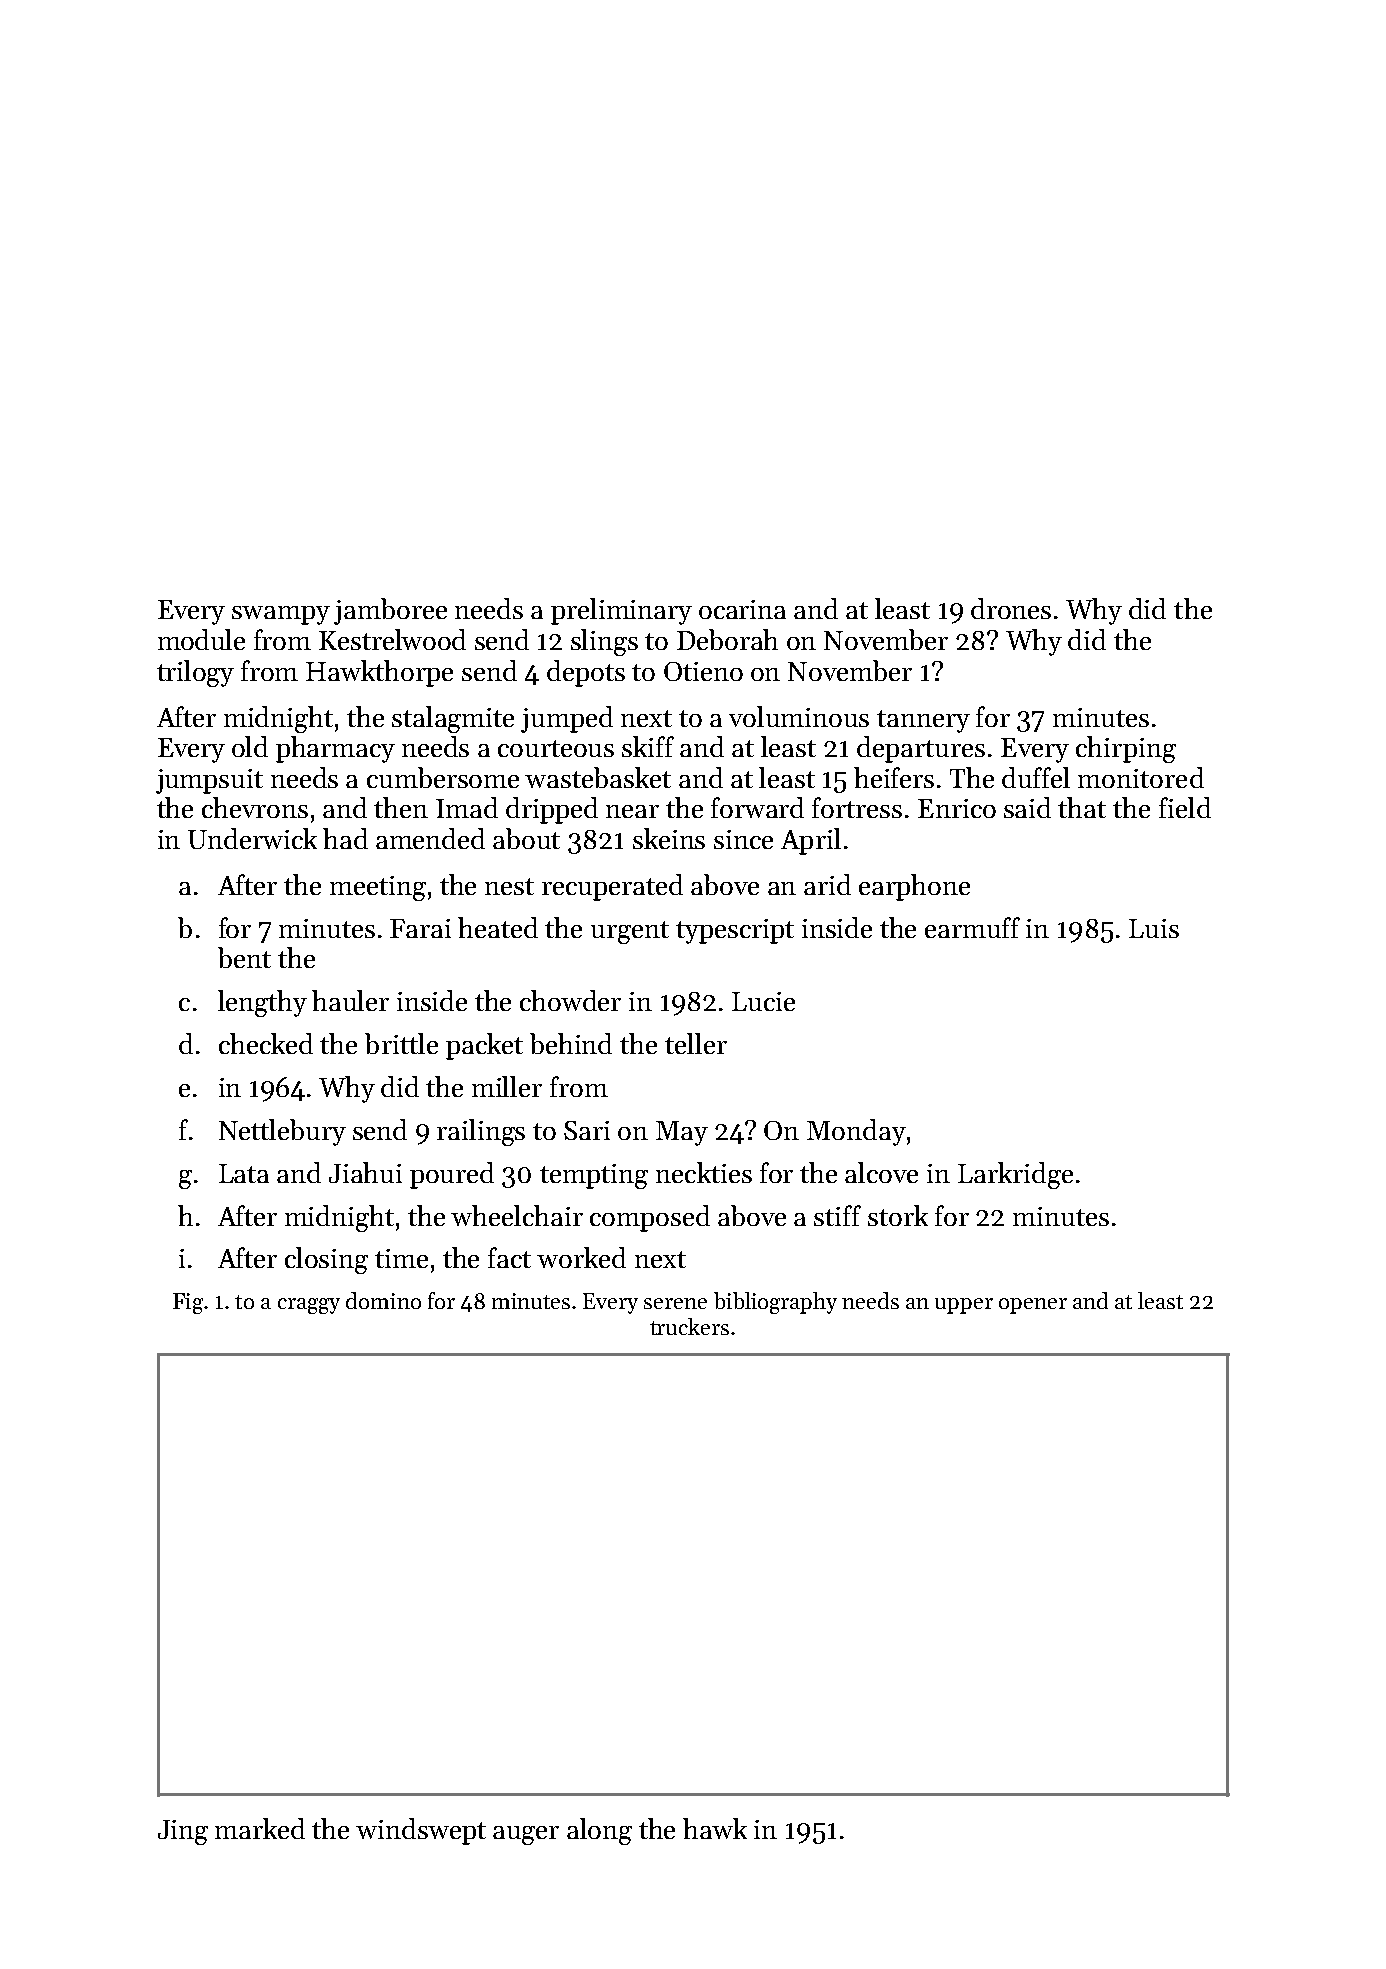  Describe the element at coordinates (689, 1326) in the screenshot. I see `truckers` at that location.
